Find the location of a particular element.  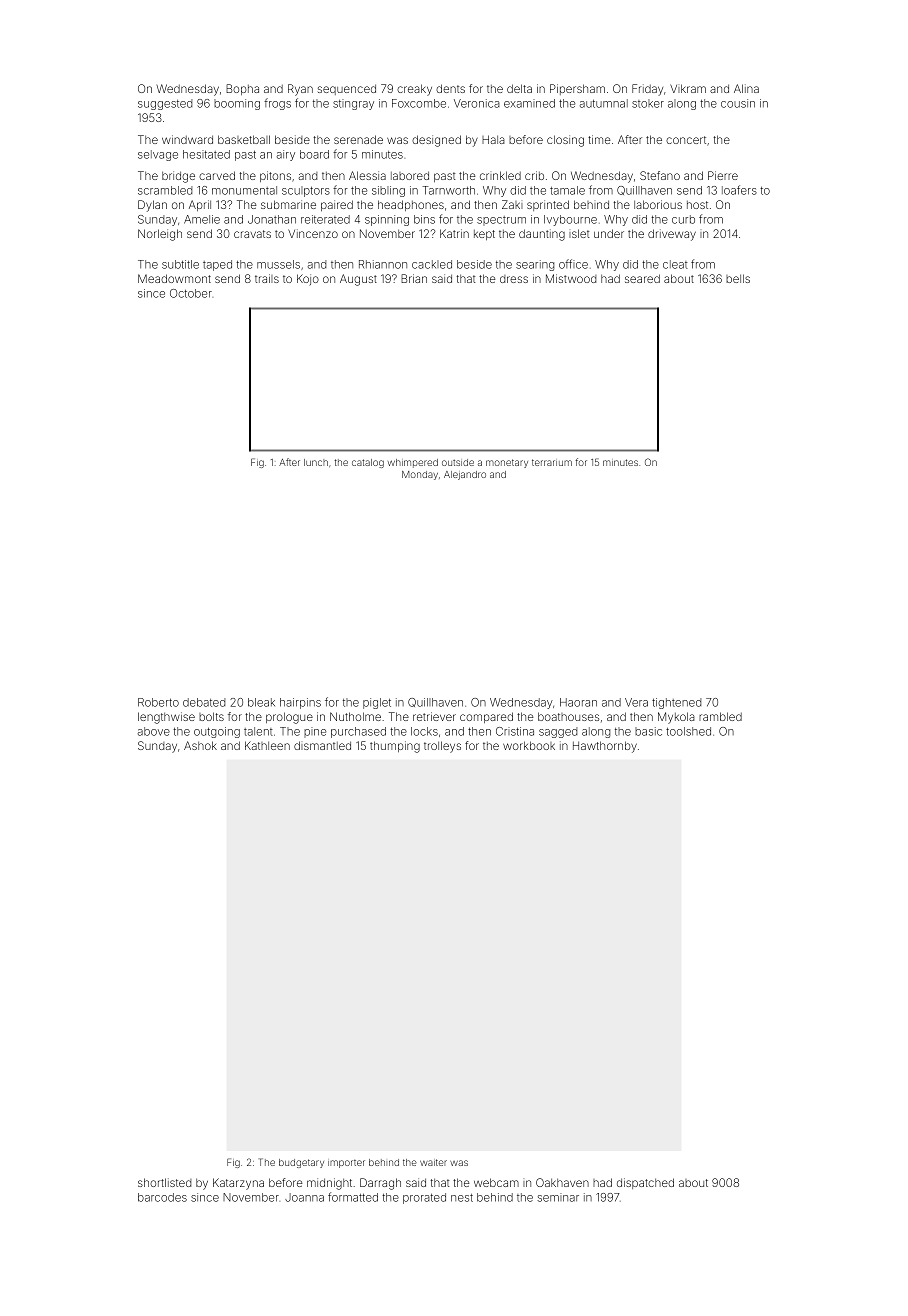

Ashok is located at coordinates (200, 745).
